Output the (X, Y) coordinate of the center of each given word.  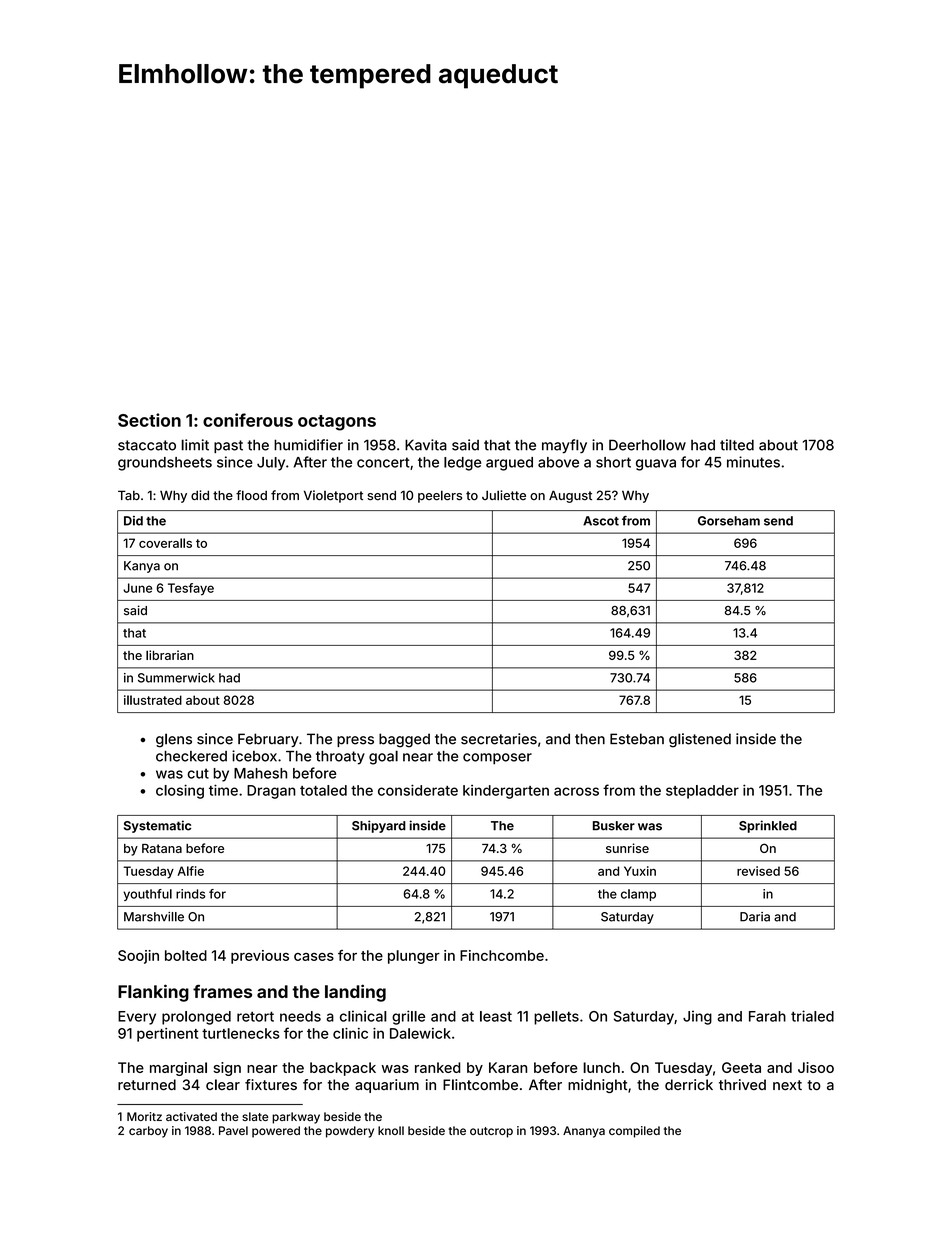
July (271, 464)
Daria (755, 917)
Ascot (601, 521)
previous (260, 957)
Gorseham (729, 521)
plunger (414, 957)
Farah (767, 1016)
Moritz (144, 1116)
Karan (508, 1067)
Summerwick (176, 678)
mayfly (564, 446)
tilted (737, 445)
